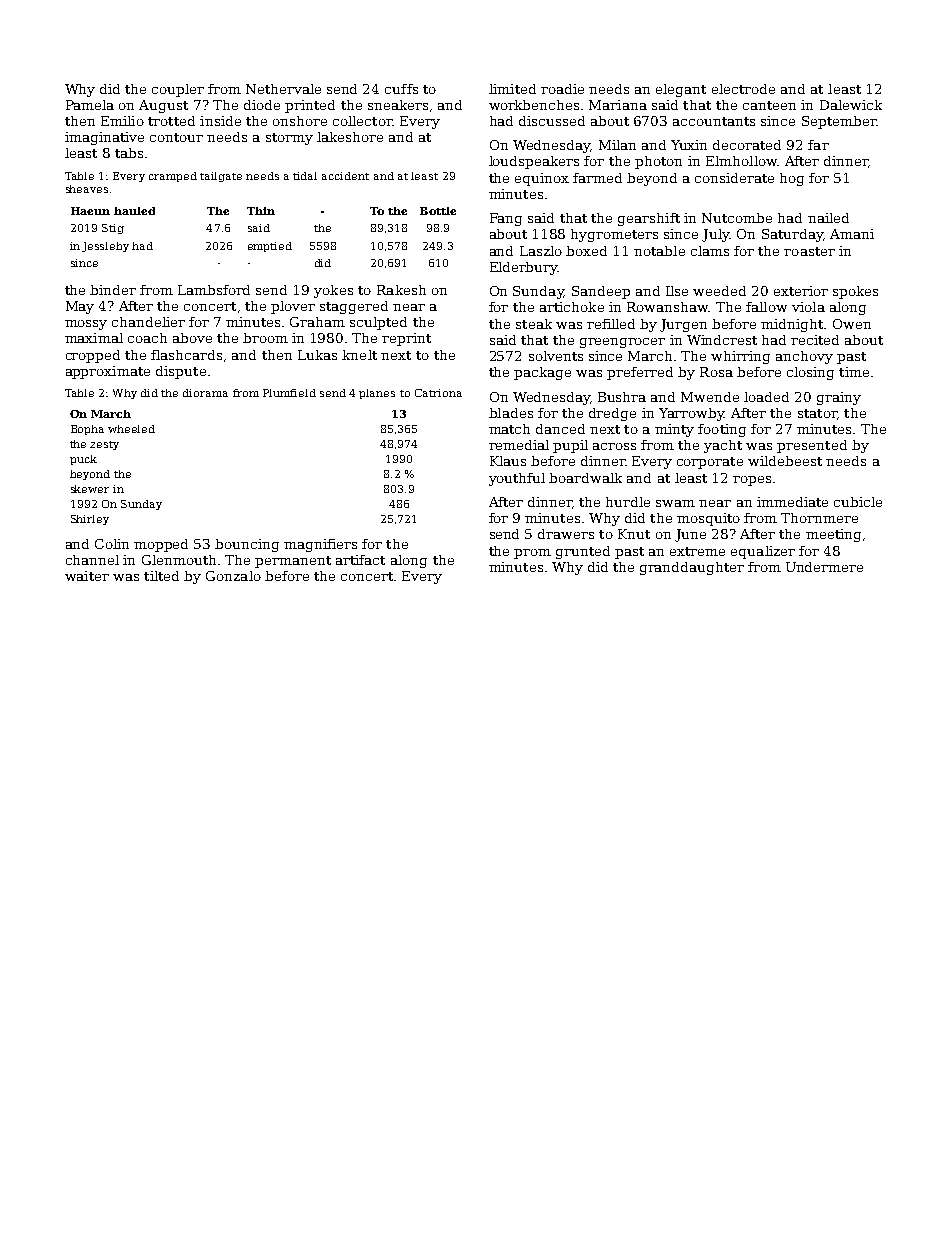 This screenshot has height=1233, width=952. Describe the element at coordinates (131, 429) in the screenshot. I see `wheeled` at that location.
